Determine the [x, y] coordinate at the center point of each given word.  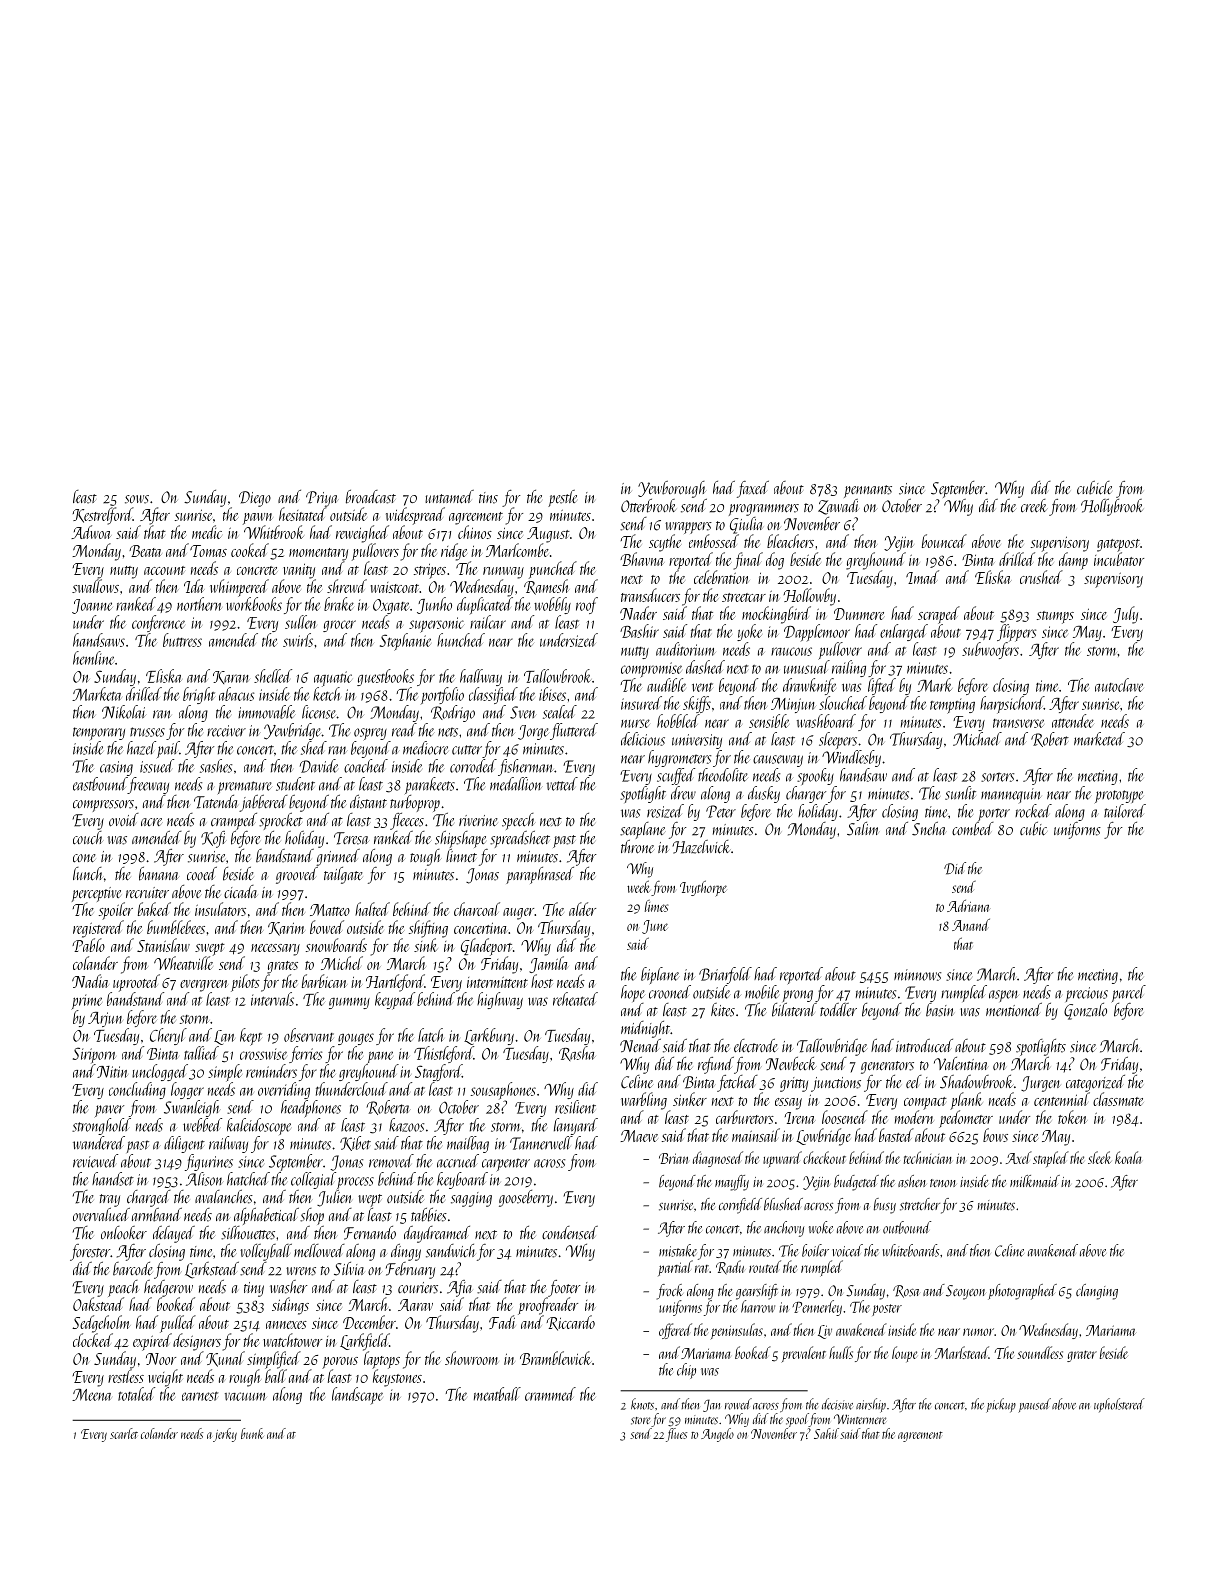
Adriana [968, 905]
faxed [753, 489]
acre [152, 822]
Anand [971, 924]
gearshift [757, 1292]
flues [676, 1435]
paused [1034, 1405]
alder [582, 909]
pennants [868, 491]
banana [159, 874]
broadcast [371, 497]
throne [637, 847]
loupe [904, 1354]
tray [110, 1200]
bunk [252, 1433]
